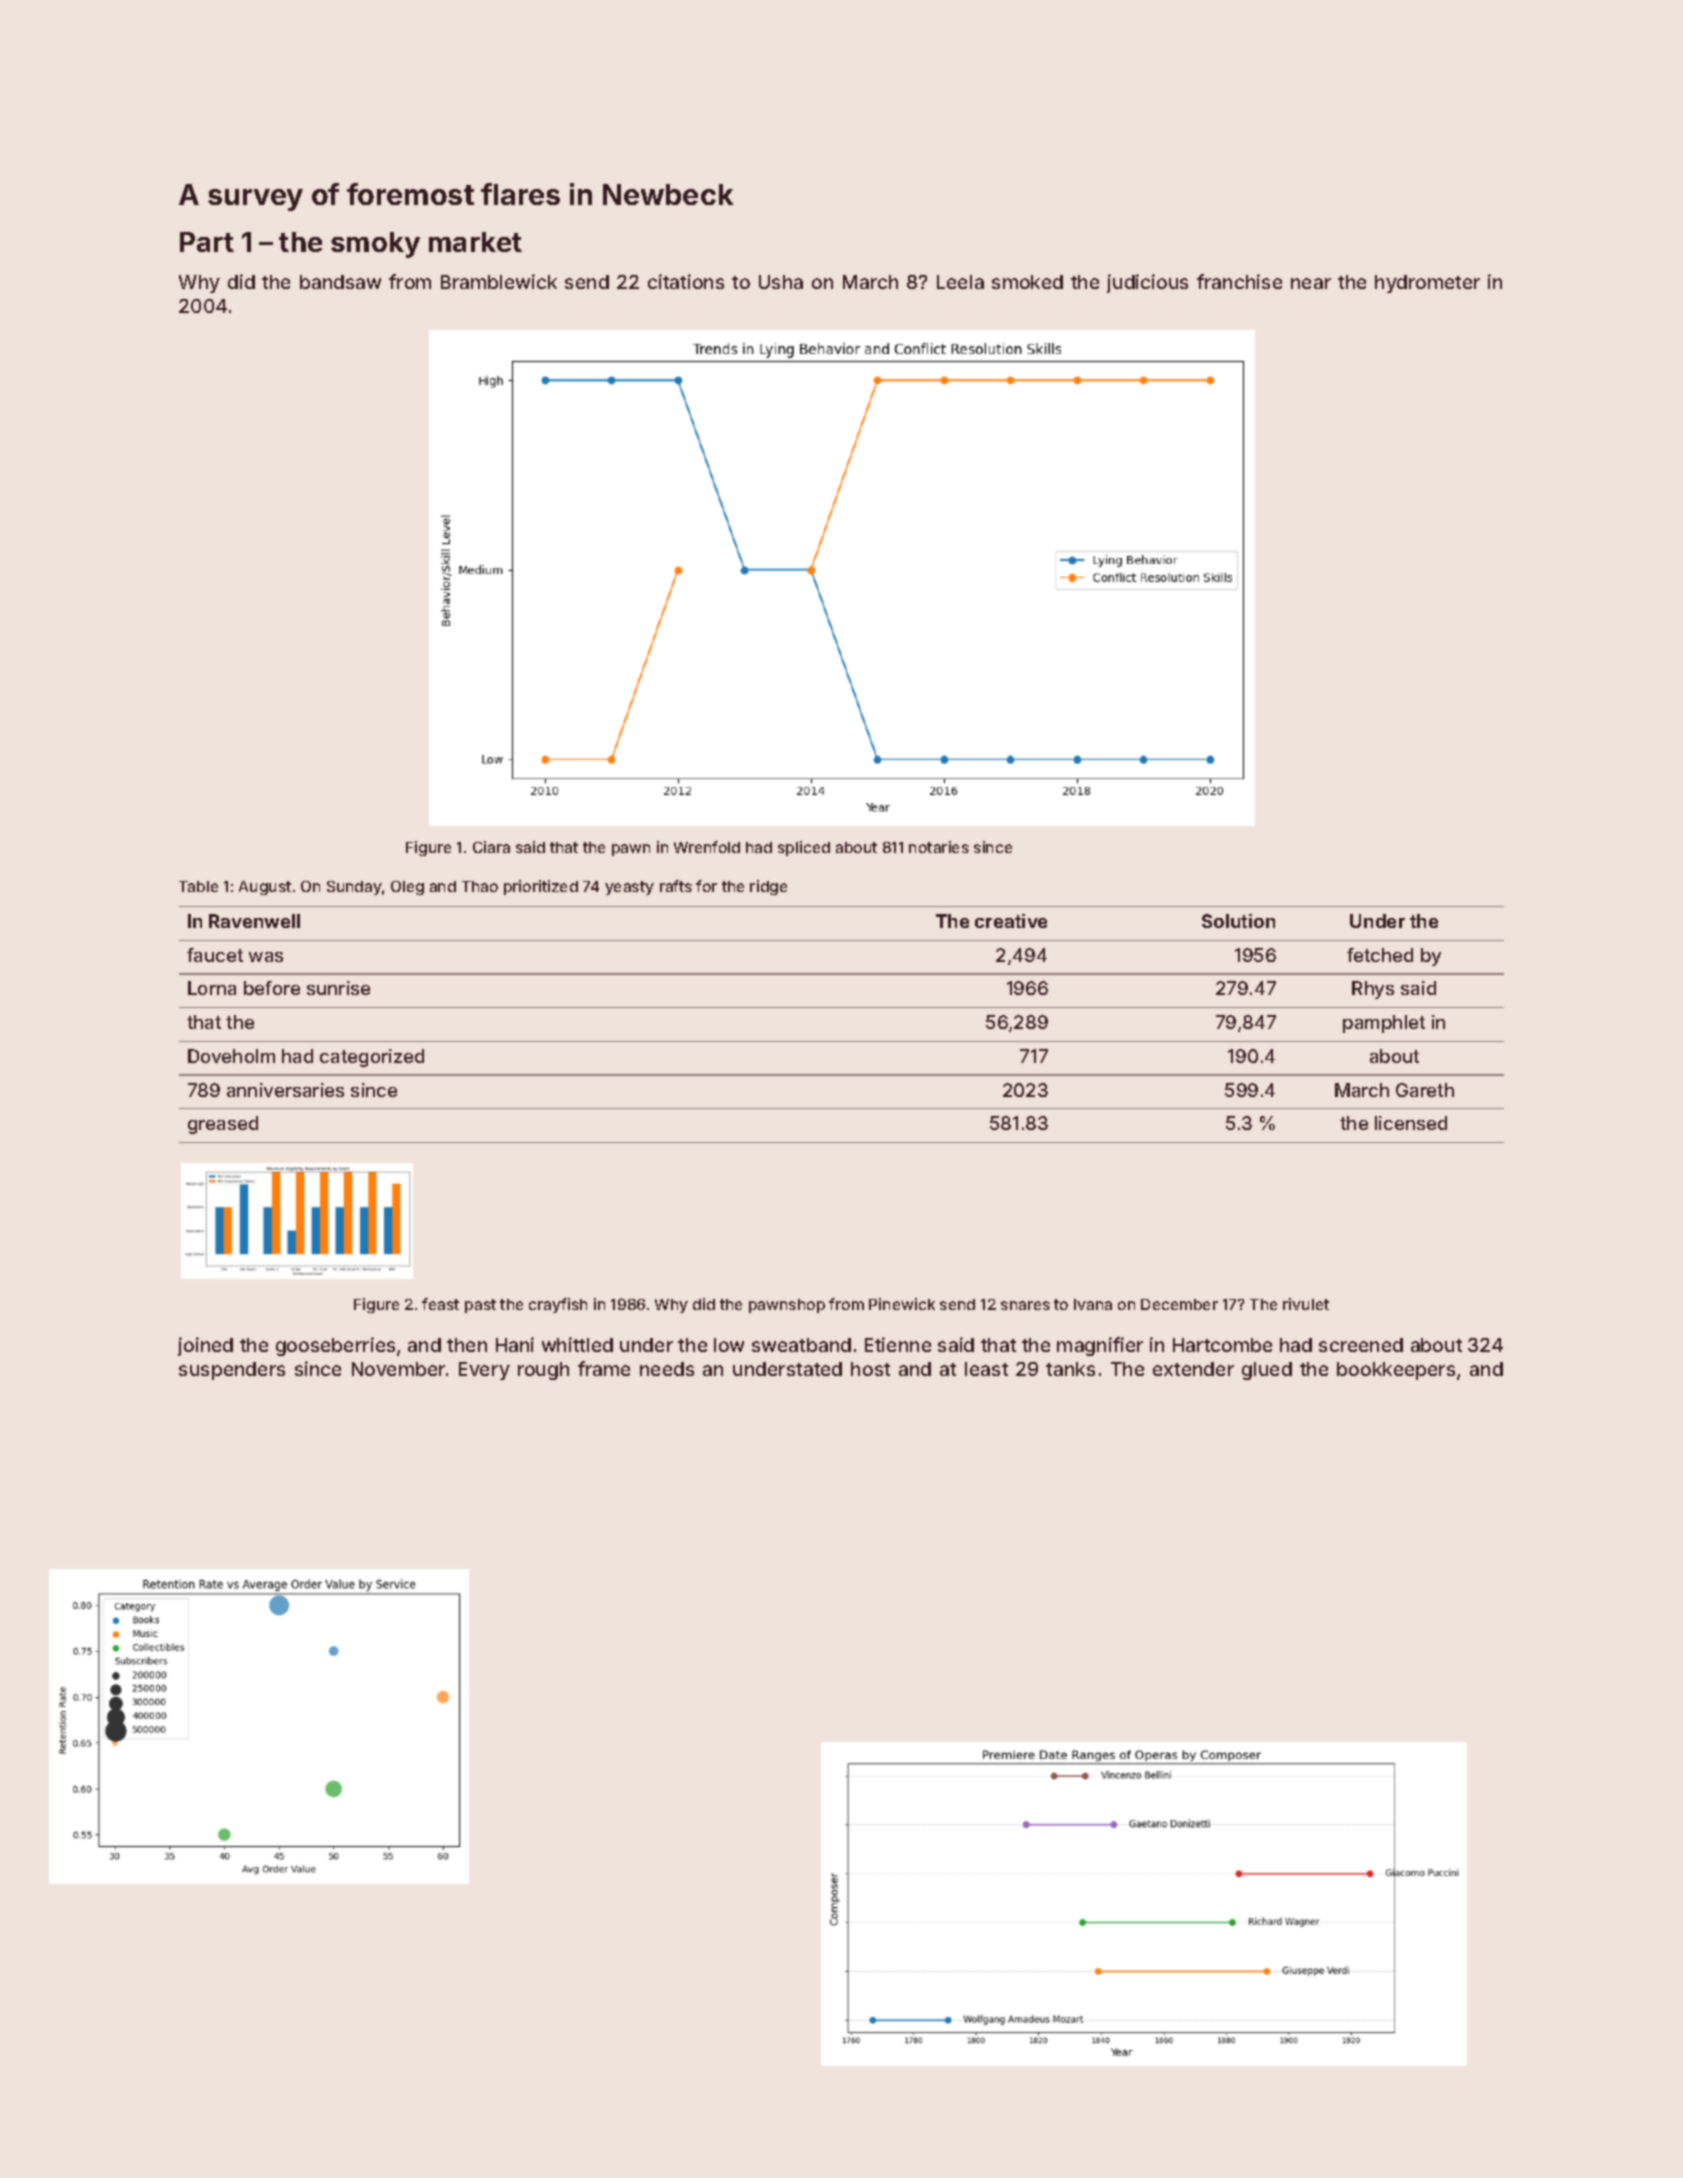 Image resolution: width=1683 pixels, height=2178 pixels. What do you see at coordinates (484, 1371) in the screenshot?
I see `Every` at bounding box center [484, 1371].
